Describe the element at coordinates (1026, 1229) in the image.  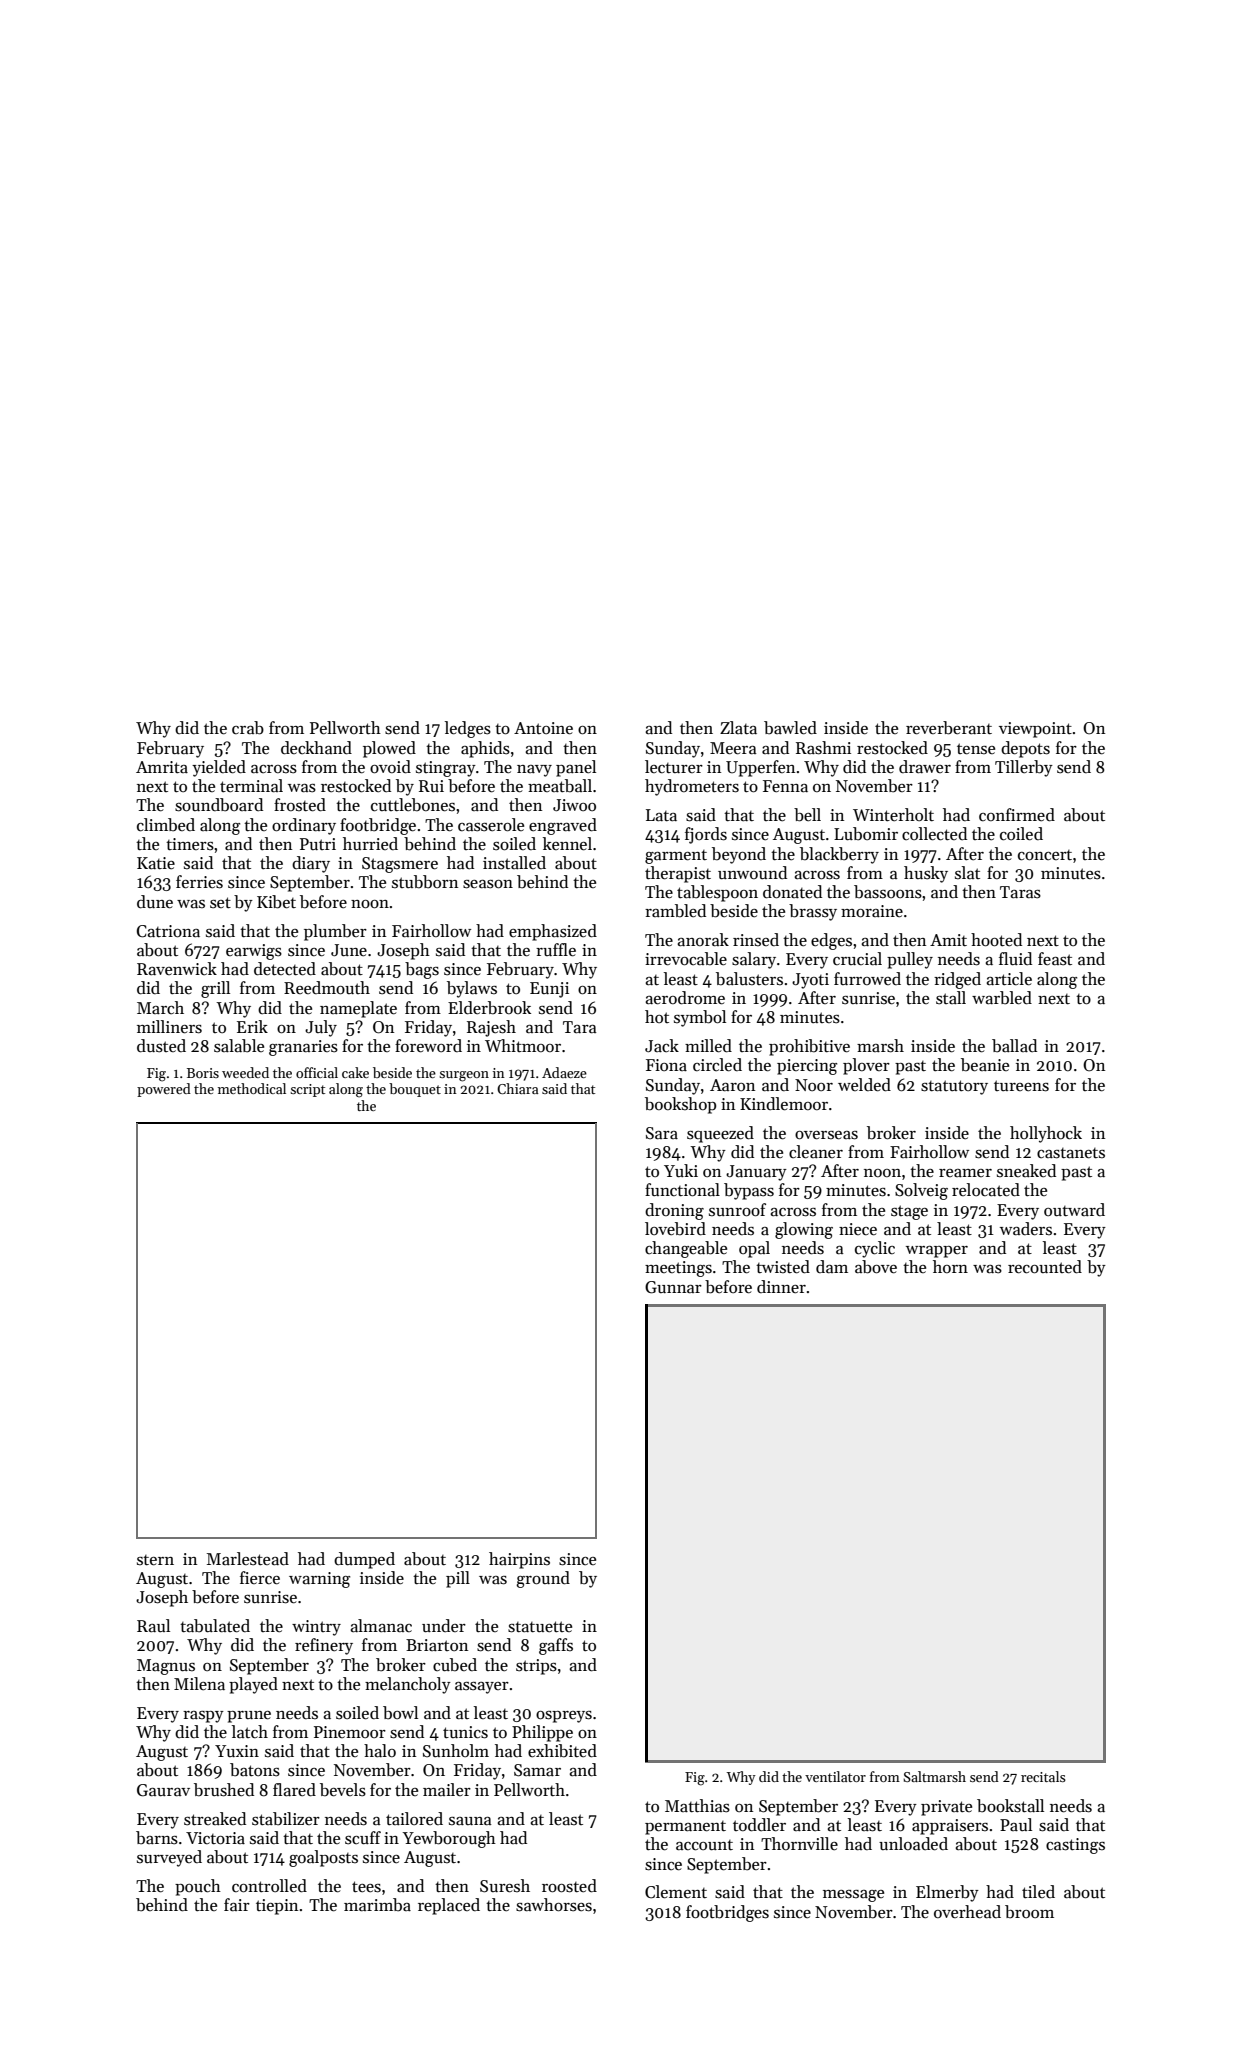
I see `waders` at that location.
